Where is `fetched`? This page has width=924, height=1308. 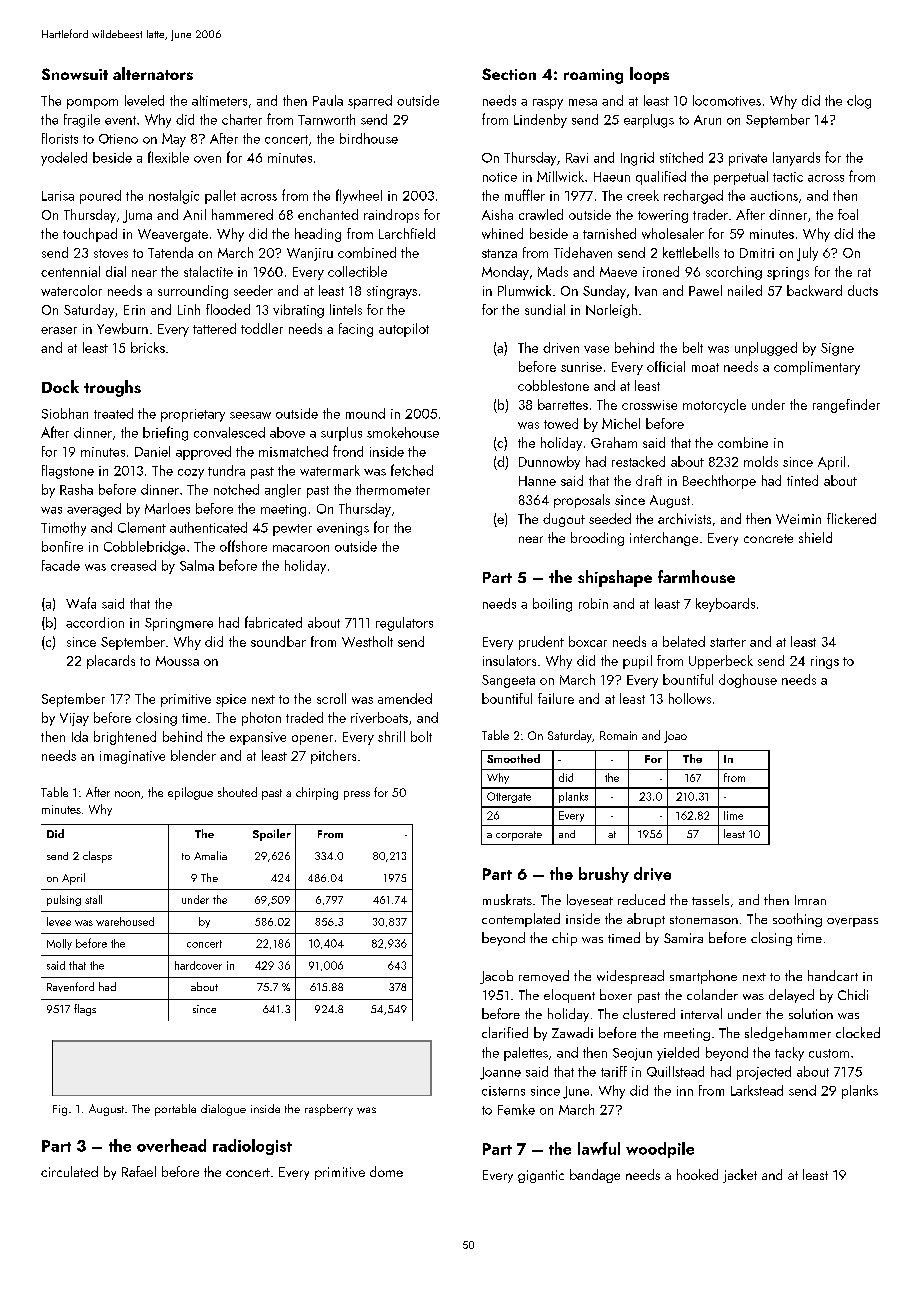
fetched is located at coordinates (412, 470).
